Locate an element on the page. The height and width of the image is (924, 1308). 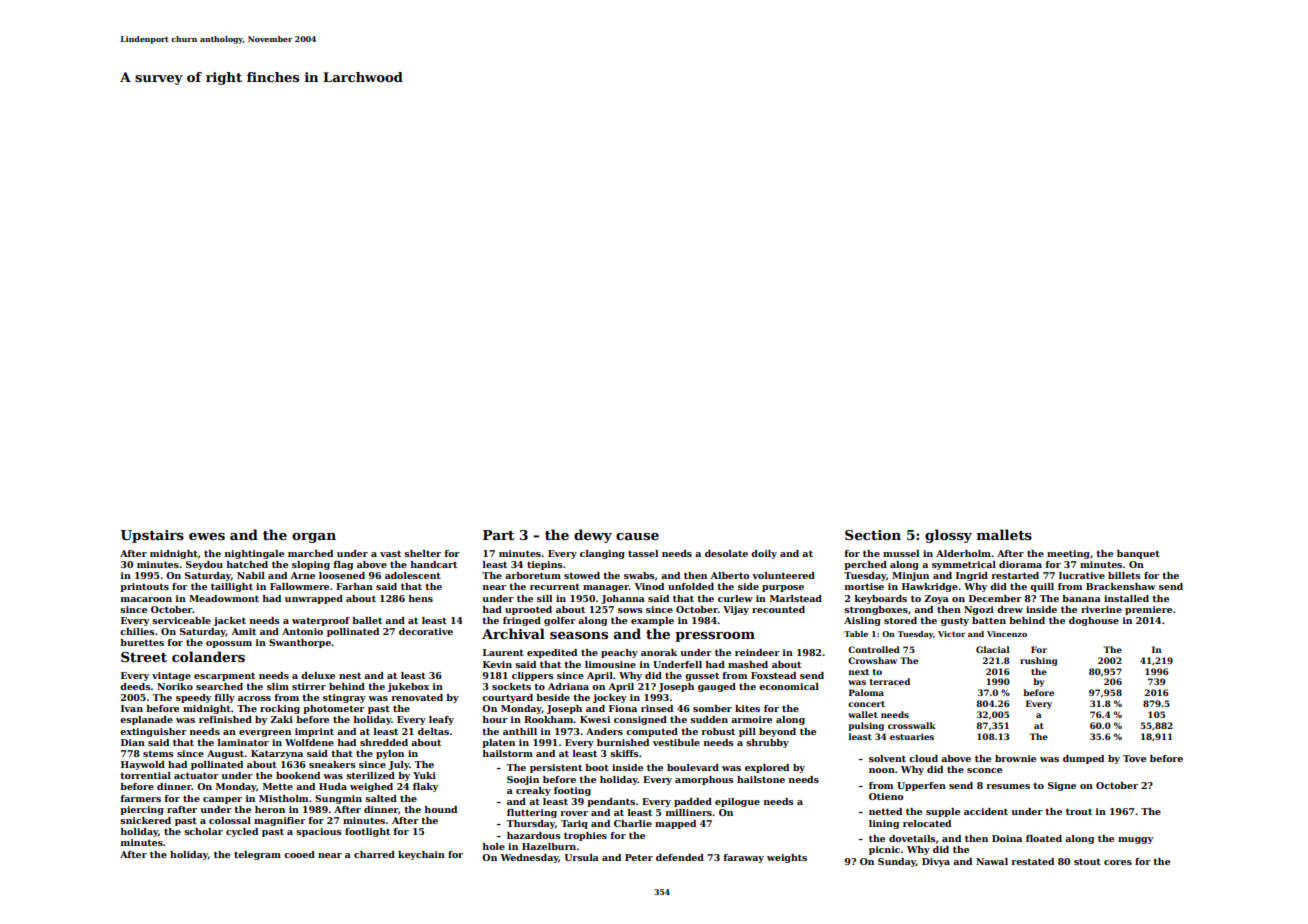
wallet is located at coordinates (863, 714).
